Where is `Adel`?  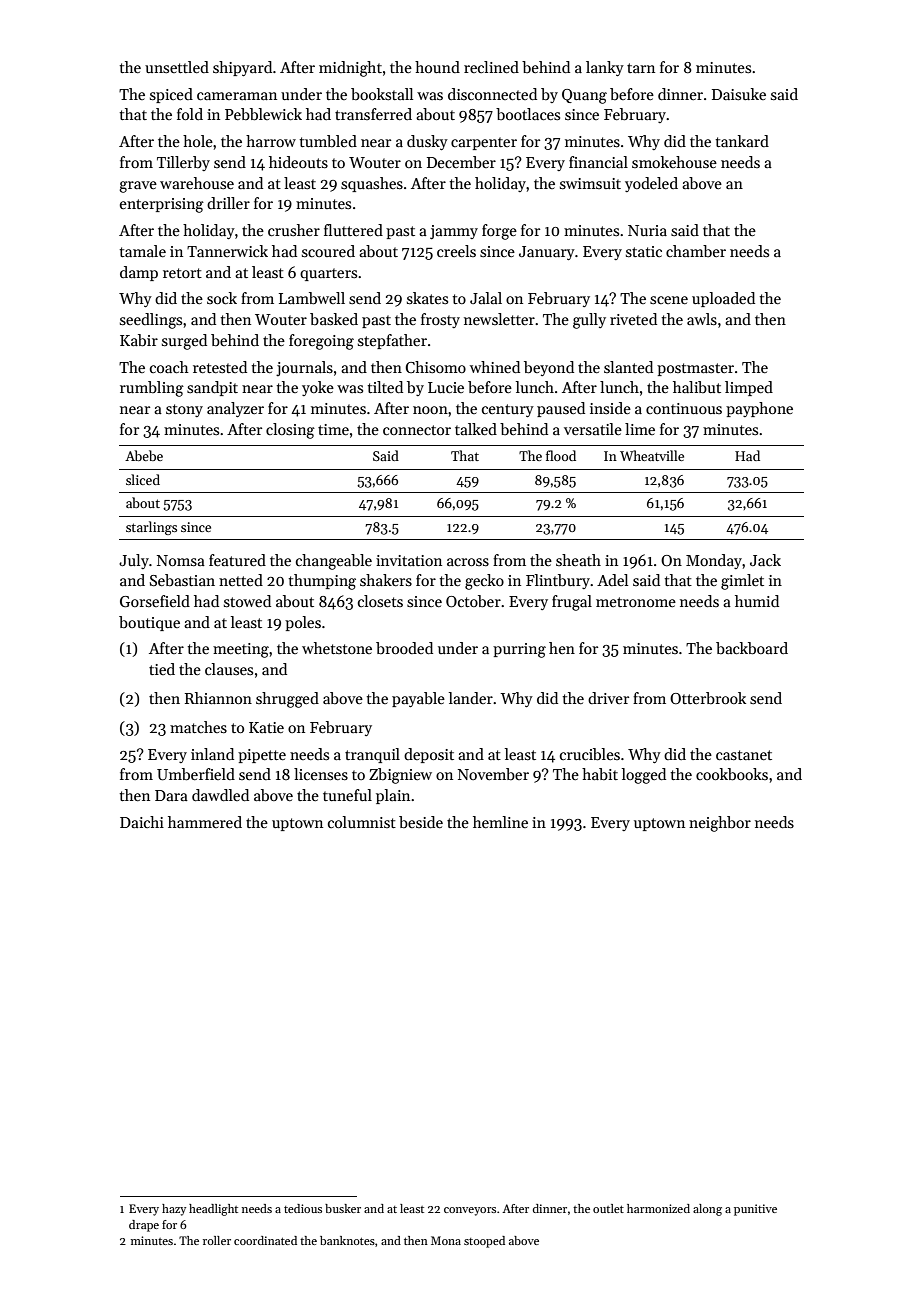
Adel is located at coordinates (612, 580).
